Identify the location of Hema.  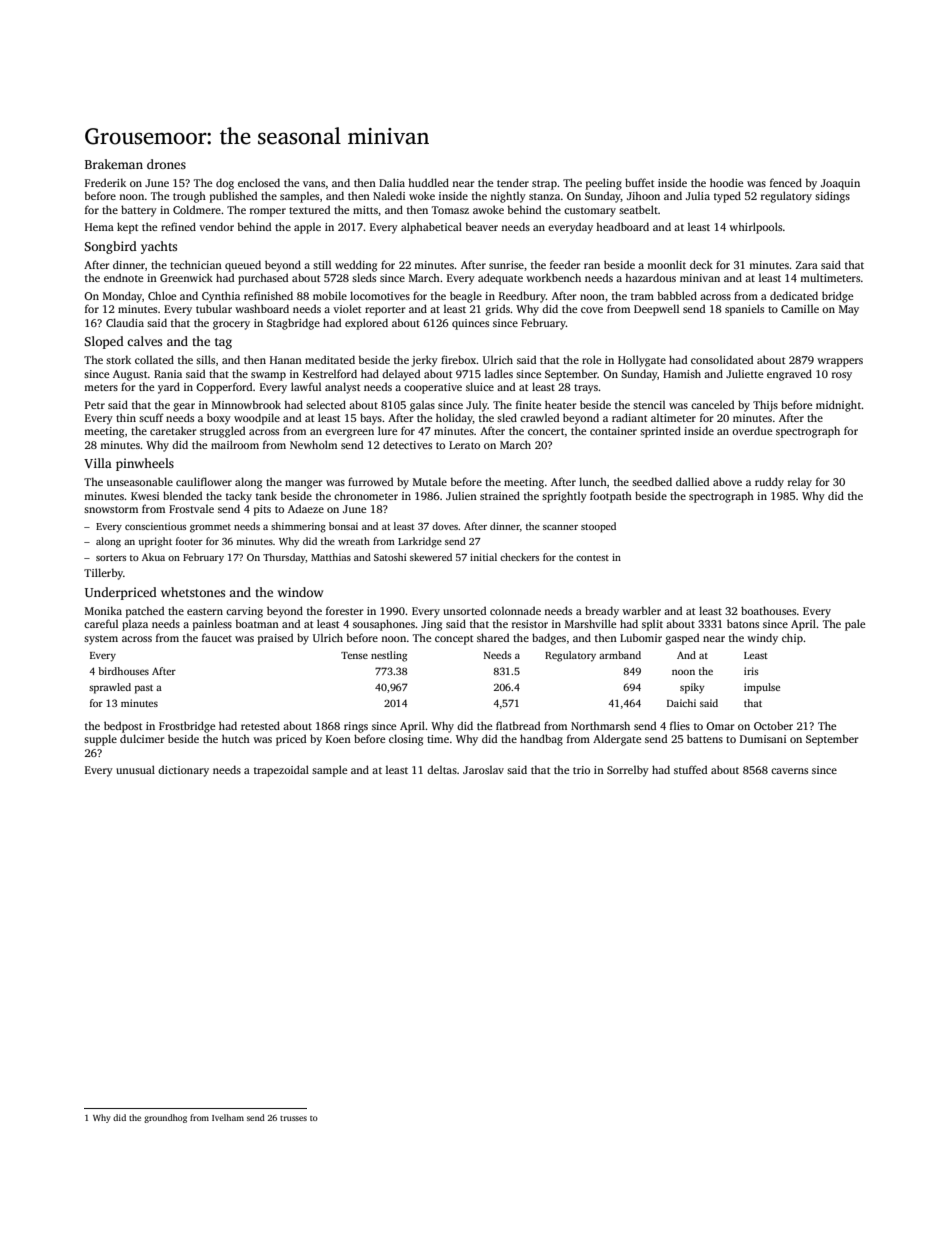
(99, 227).
